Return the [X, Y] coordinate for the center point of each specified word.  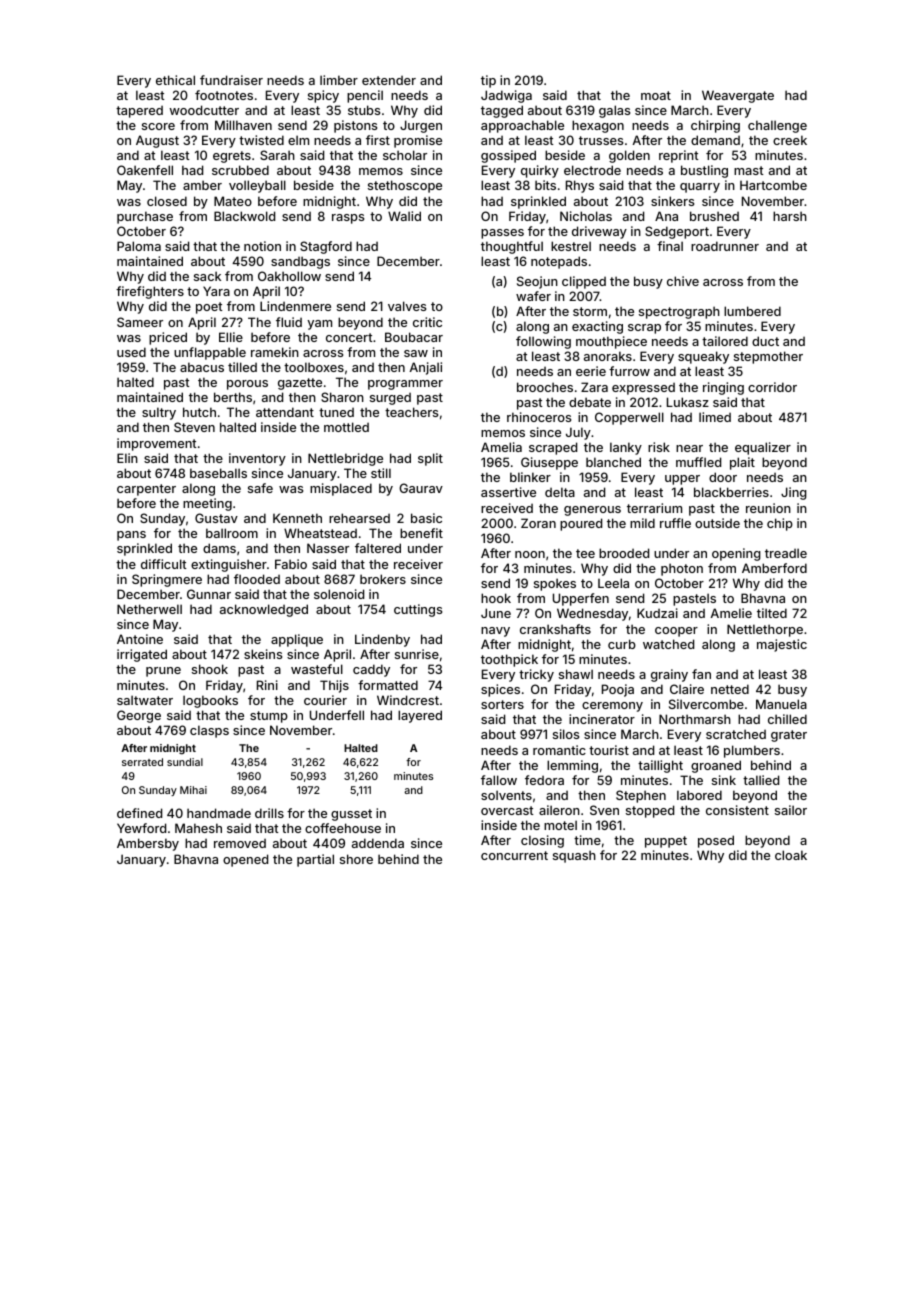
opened [245, 860]
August [157, 141]
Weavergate [738, 96]
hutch [199, 412]
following [543, 342]
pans [131, 536]
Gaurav [421, 488]
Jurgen [421, 126]
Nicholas [586, 216]
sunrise [417, 654]
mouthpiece [611, 342]
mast [749, 170]
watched [668, 644]
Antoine [140, 639]
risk [659, 447]
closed [167, 201]
